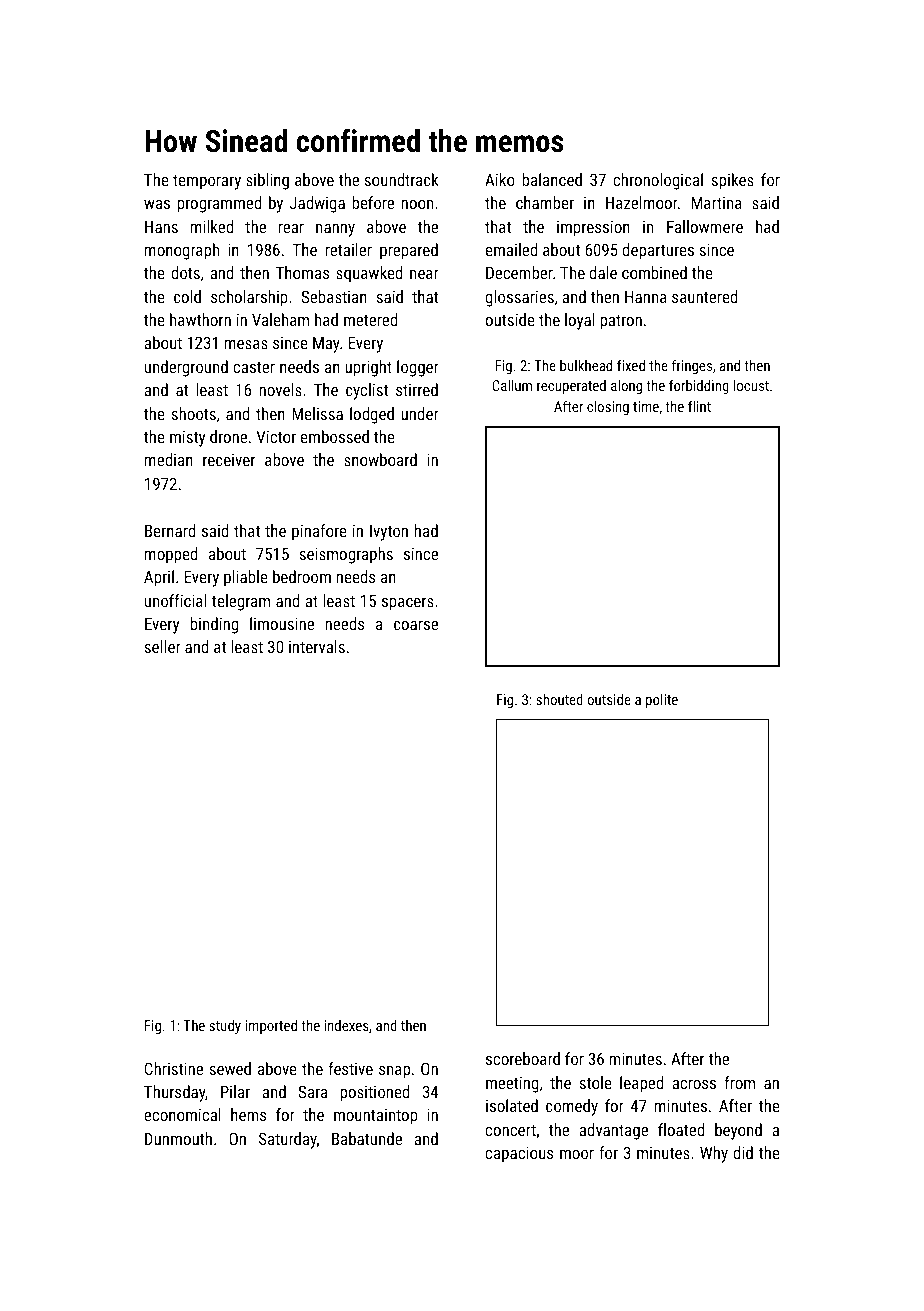 Image resolution: width=924 pixels, height=1311 pixels. I want to click on scoreboard, so click(523, 1058).
